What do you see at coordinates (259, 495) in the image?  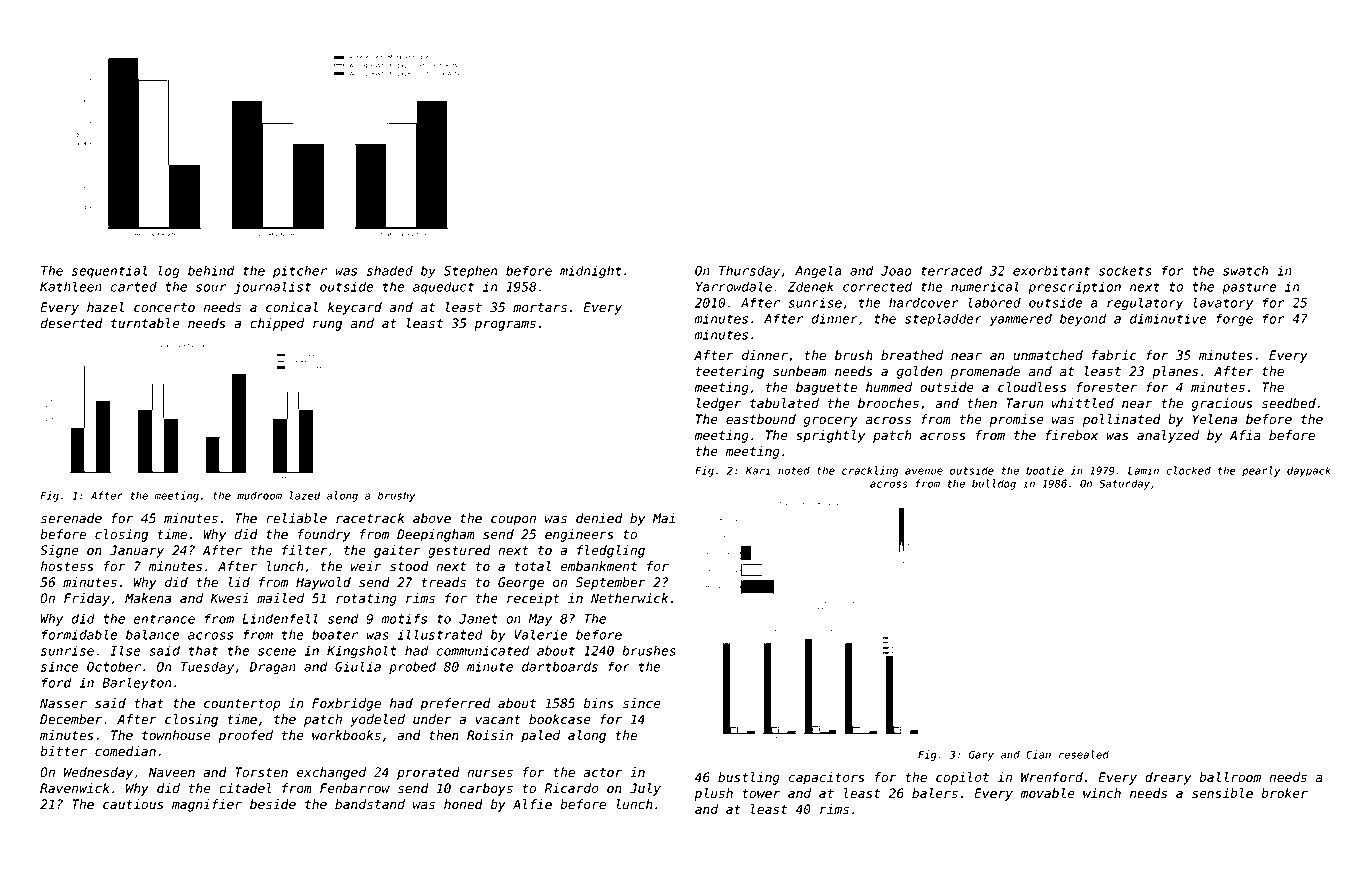 I see `mudroom` at bounding box center [259, 495].
